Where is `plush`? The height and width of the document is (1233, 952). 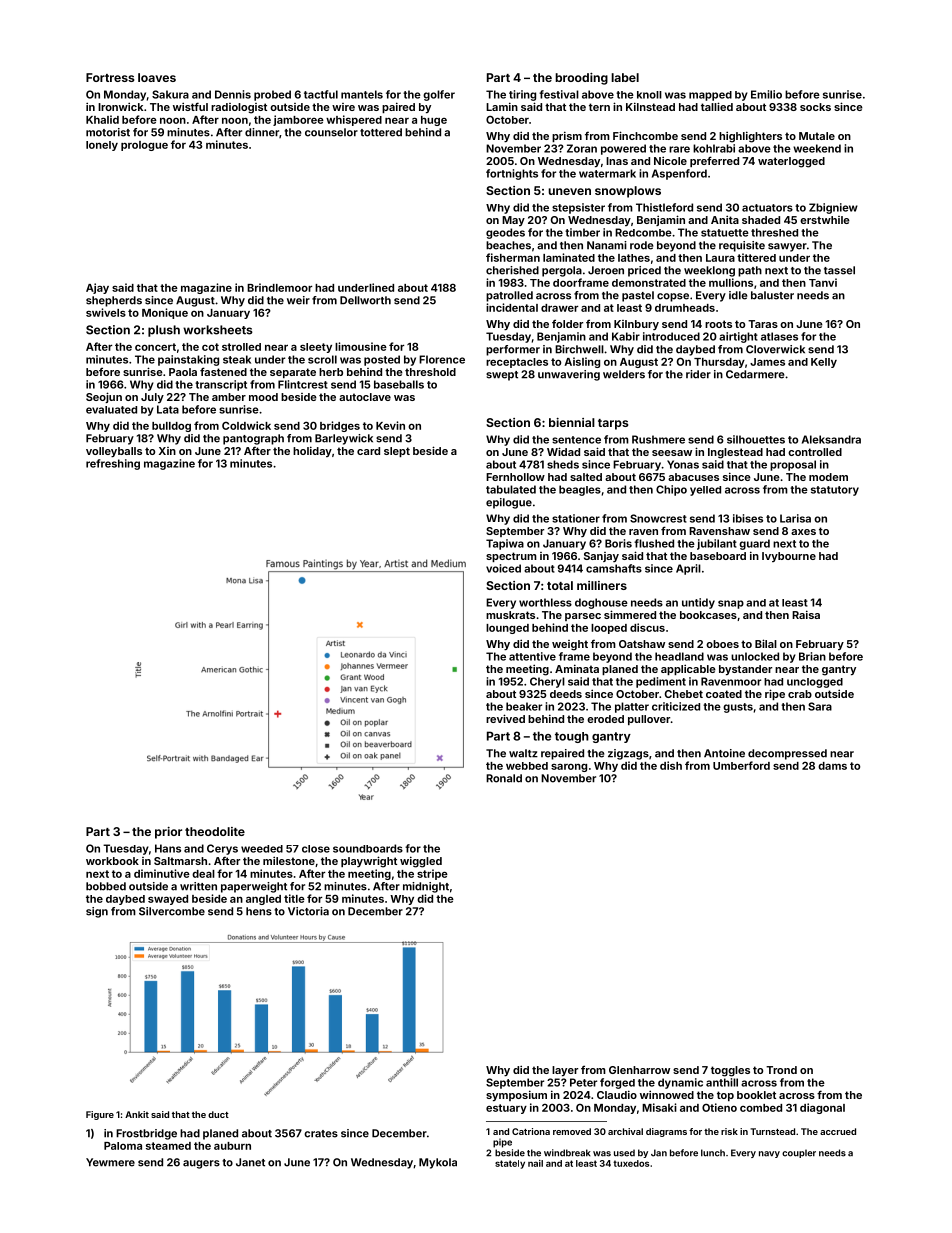
plush is located at coordinates (164, 331).
